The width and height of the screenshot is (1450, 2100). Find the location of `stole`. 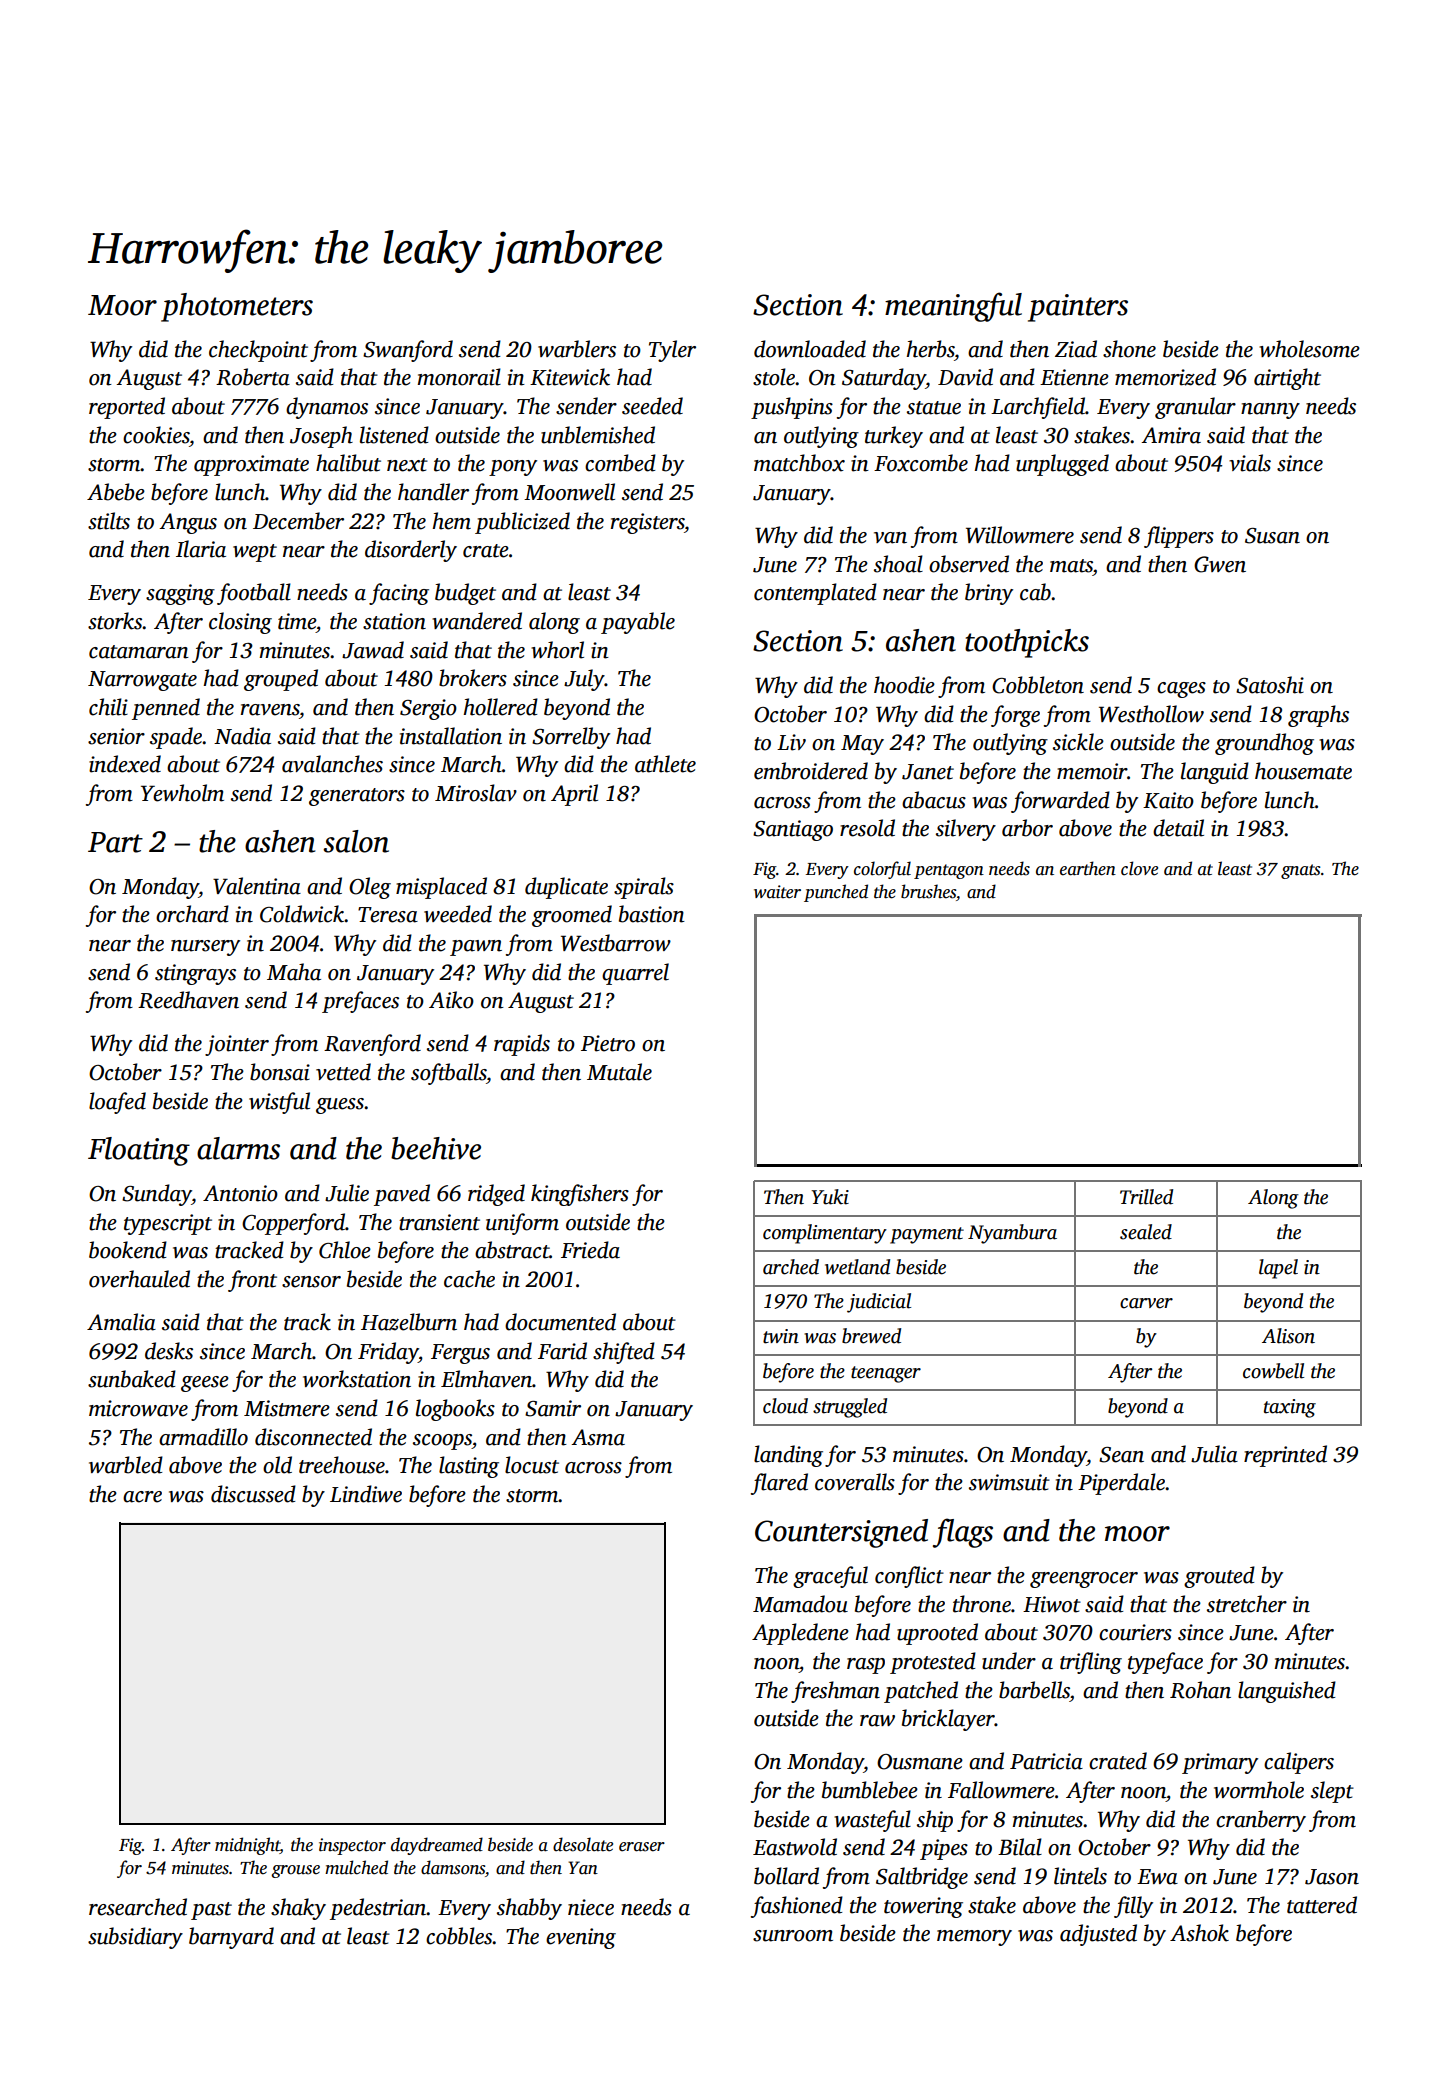

stole is located at coordinates (774, 377).
